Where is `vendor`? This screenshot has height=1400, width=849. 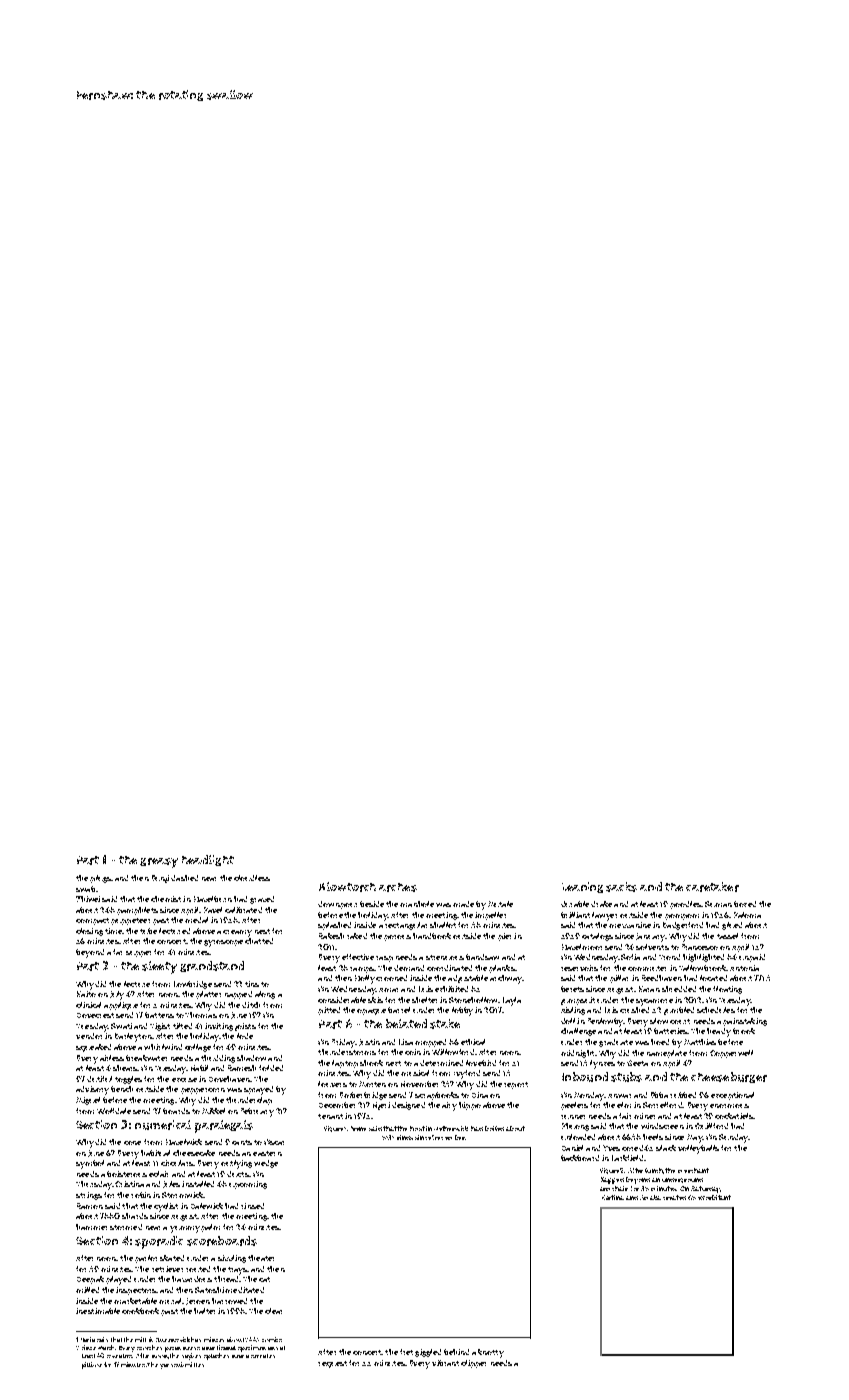
vendor is located at coordinates (89, 1036).
